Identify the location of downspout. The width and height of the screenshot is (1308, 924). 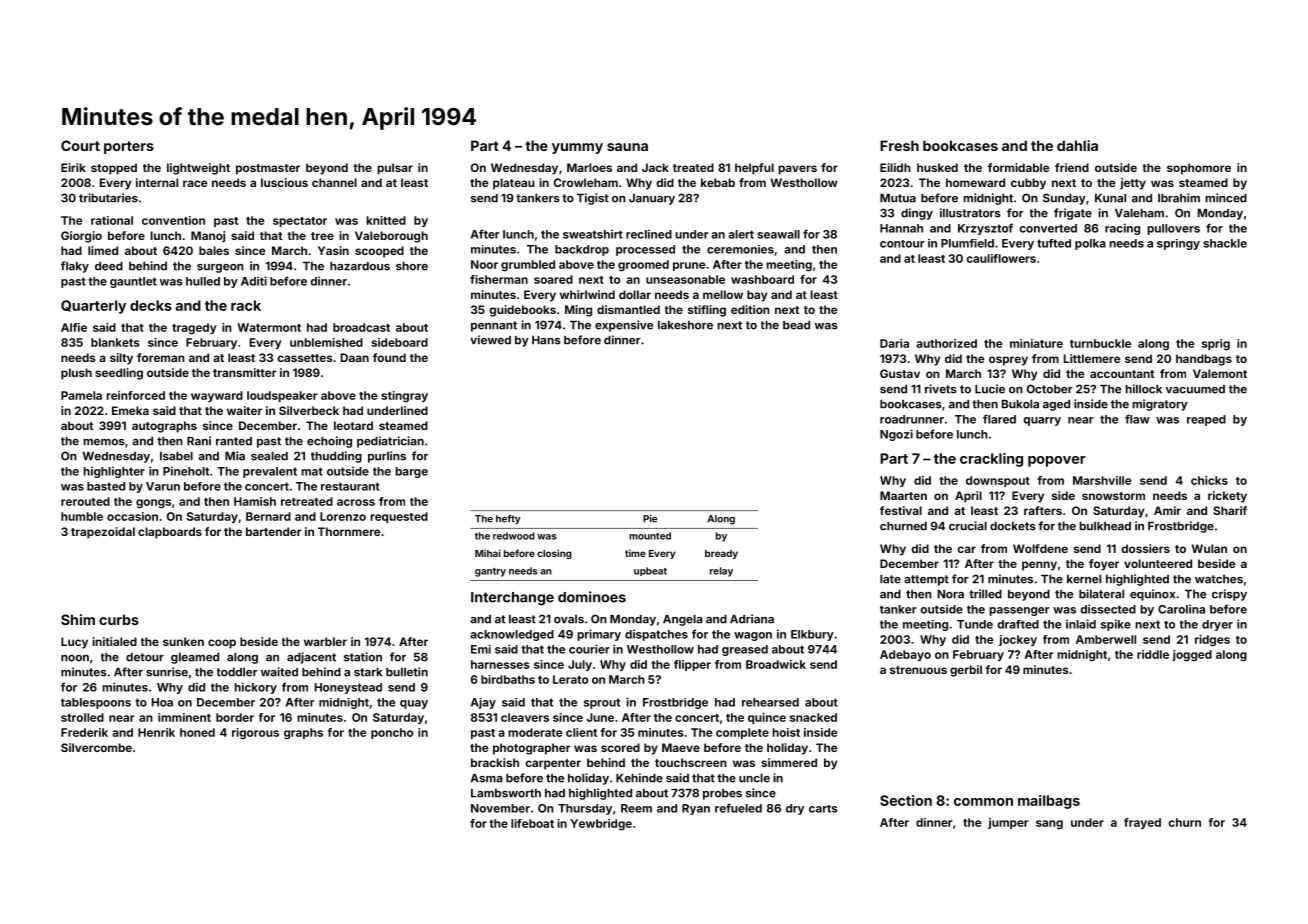
(998, 481).
